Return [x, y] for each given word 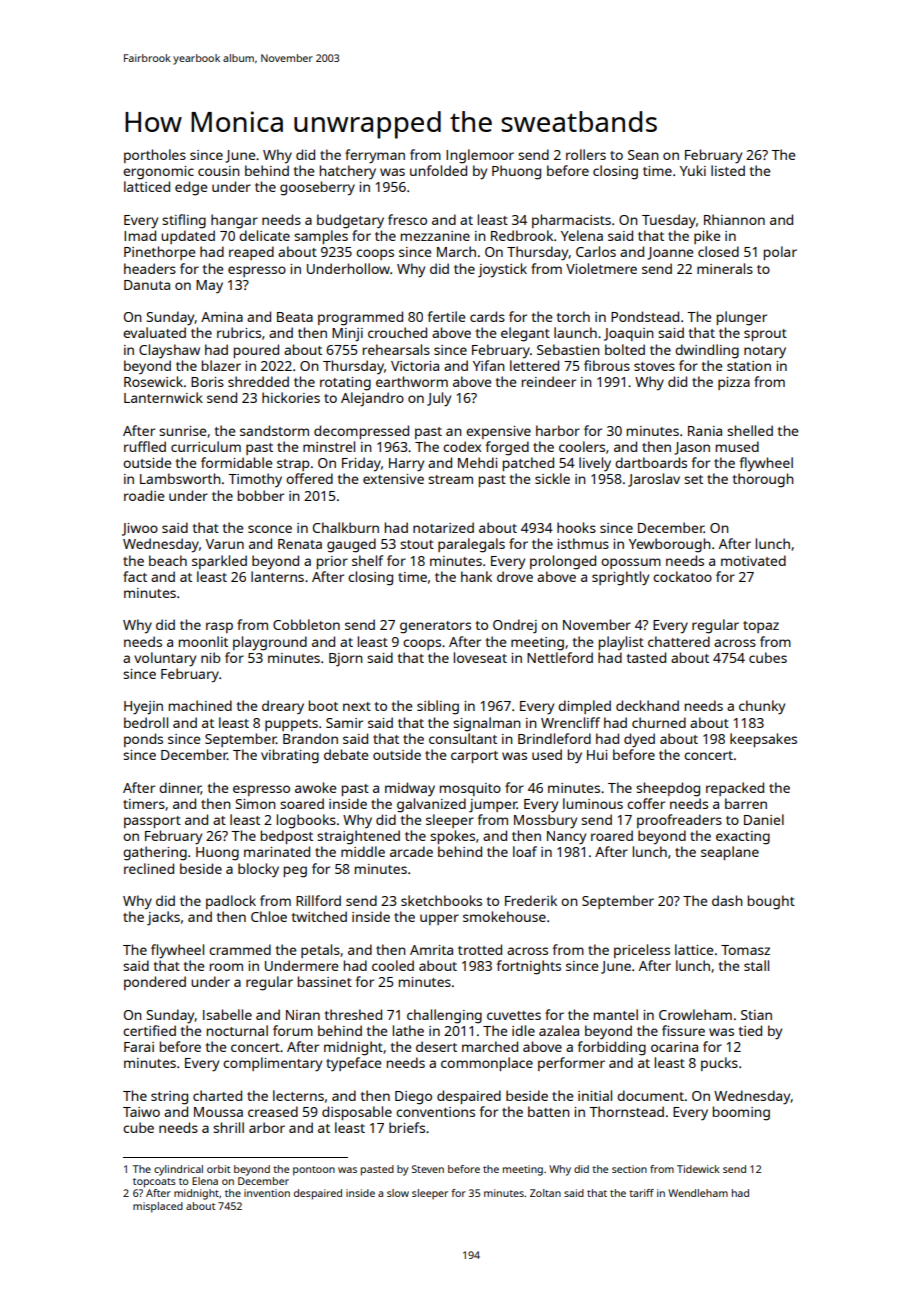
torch [573, 316]
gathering [155, 853]
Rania [705, 431]
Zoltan [545, 1193]
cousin [219, 171]
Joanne [670, 253]
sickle [552, 478]
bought [771, 902]
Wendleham [698, 1193]
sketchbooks [441, 900]
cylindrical [178, 1170]
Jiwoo [140, 529]
